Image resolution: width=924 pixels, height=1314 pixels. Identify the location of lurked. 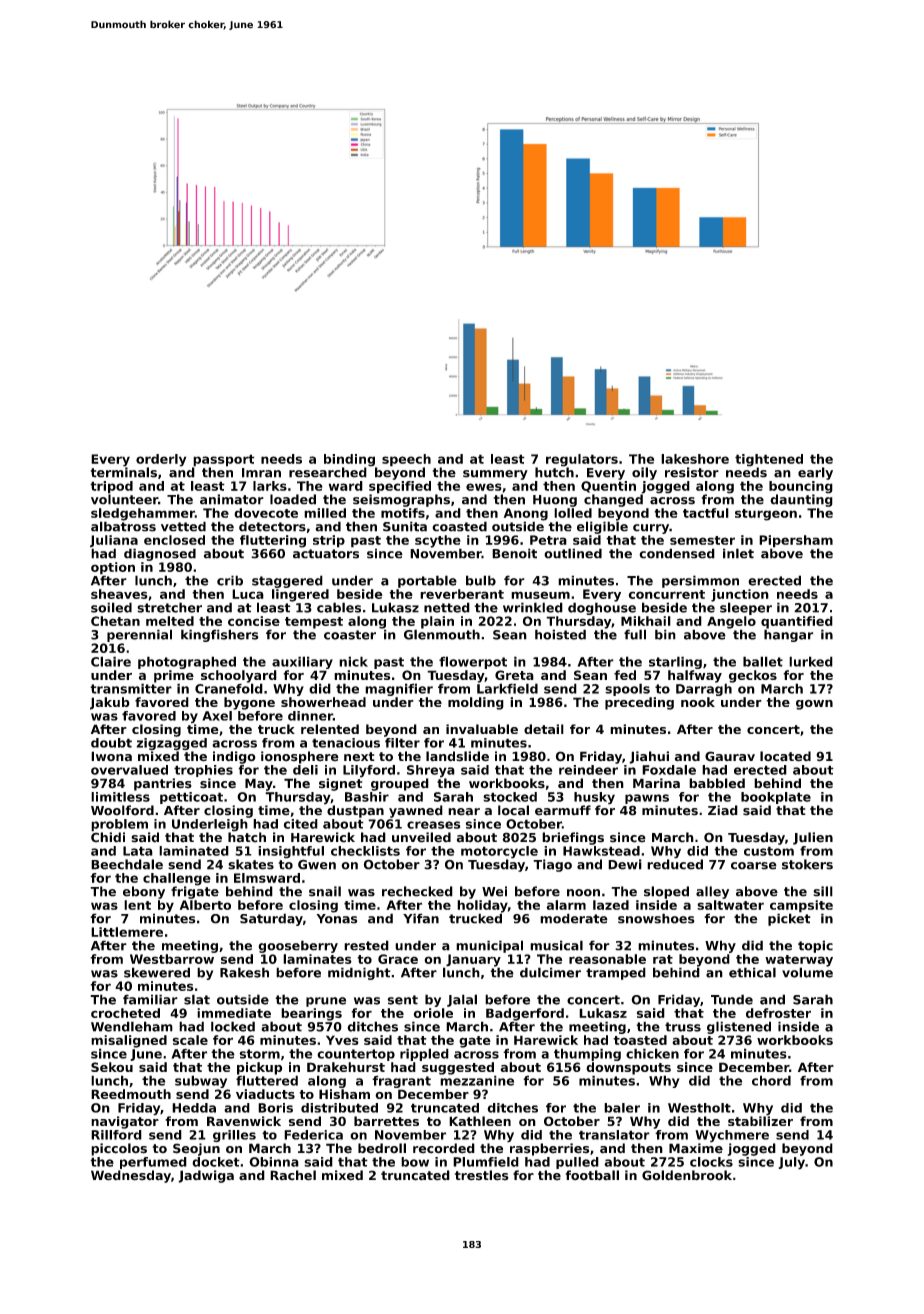
(811, 661).
